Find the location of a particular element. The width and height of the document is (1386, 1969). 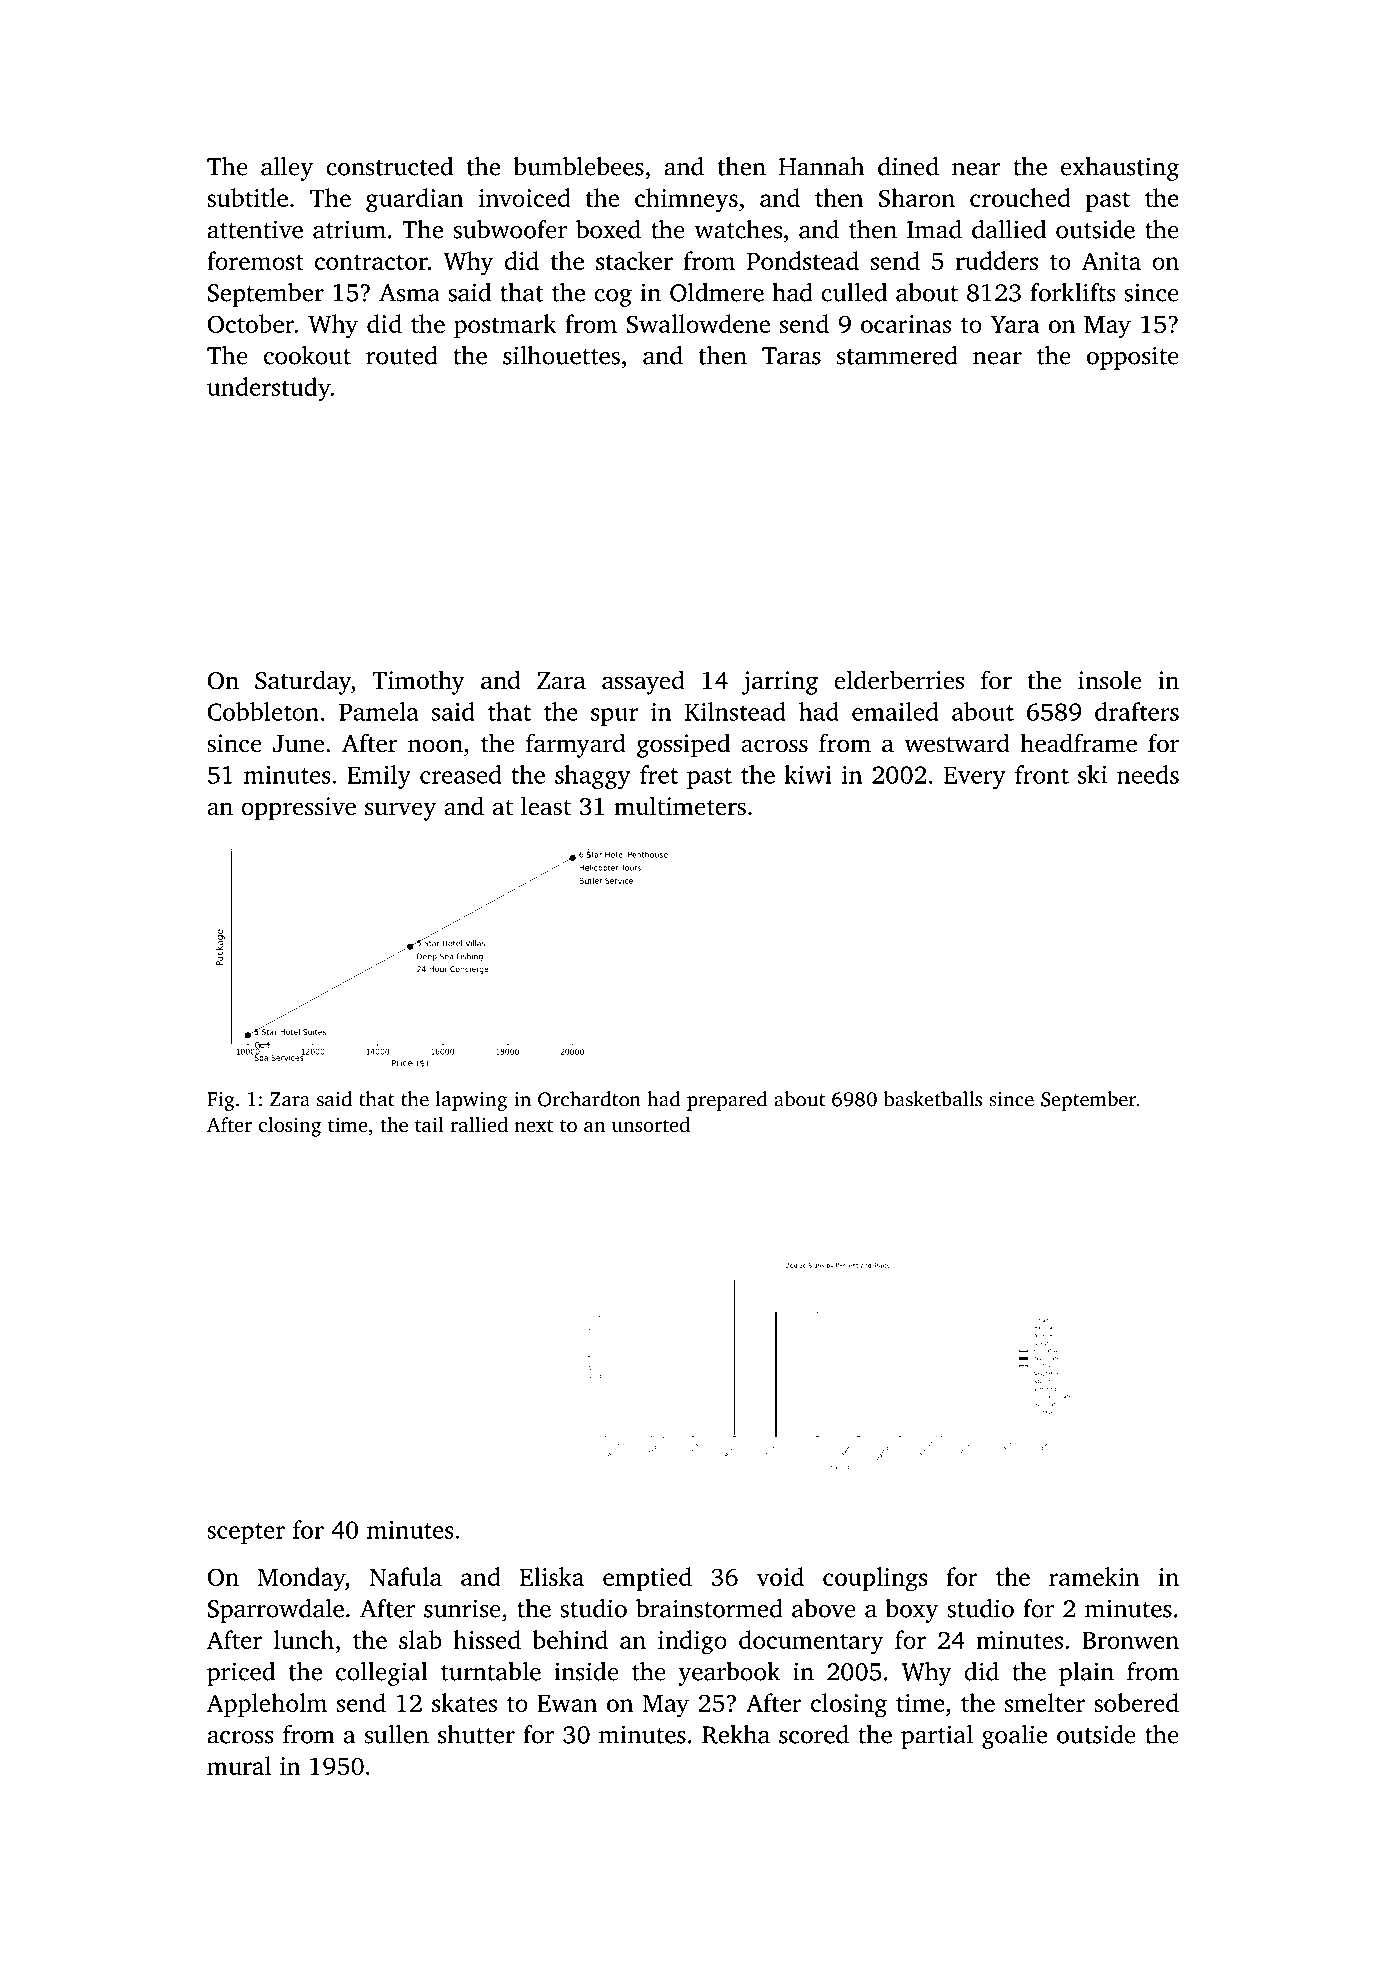

Imad is located at coordinates (934, 229).
